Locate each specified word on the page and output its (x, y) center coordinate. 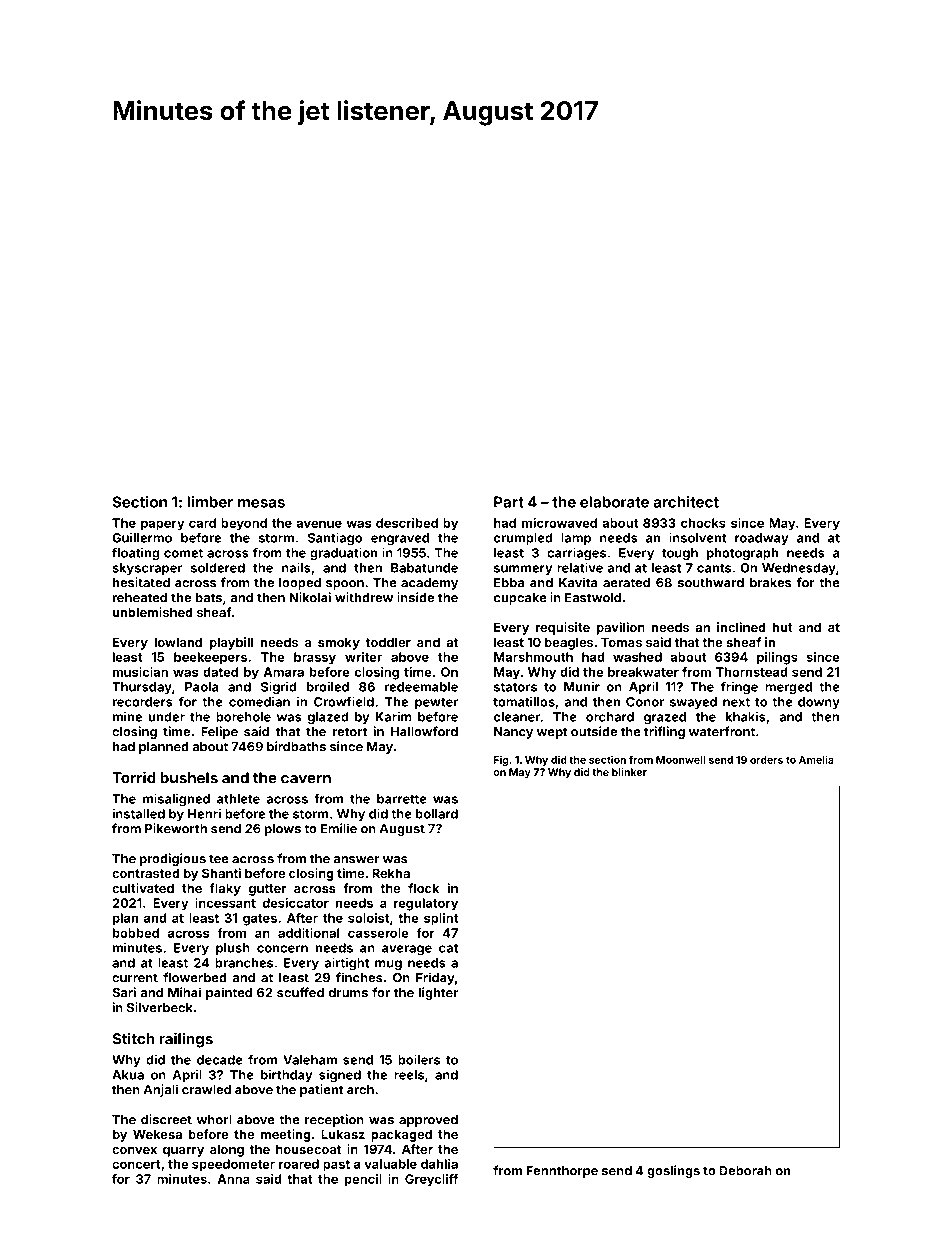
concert (136, 1164)
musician (140, 672)
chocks (703, 523)
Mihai (184, 992)
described (407, 523)
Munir (582, 686)
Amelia (816, 759)
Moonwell (680, 760)
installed (139, 813)
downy (819, 703)
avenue (319, 524)
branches (244, 963)
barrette (402, 799)
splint (441, 919)
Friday (435, 978)
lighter (438, 993)
